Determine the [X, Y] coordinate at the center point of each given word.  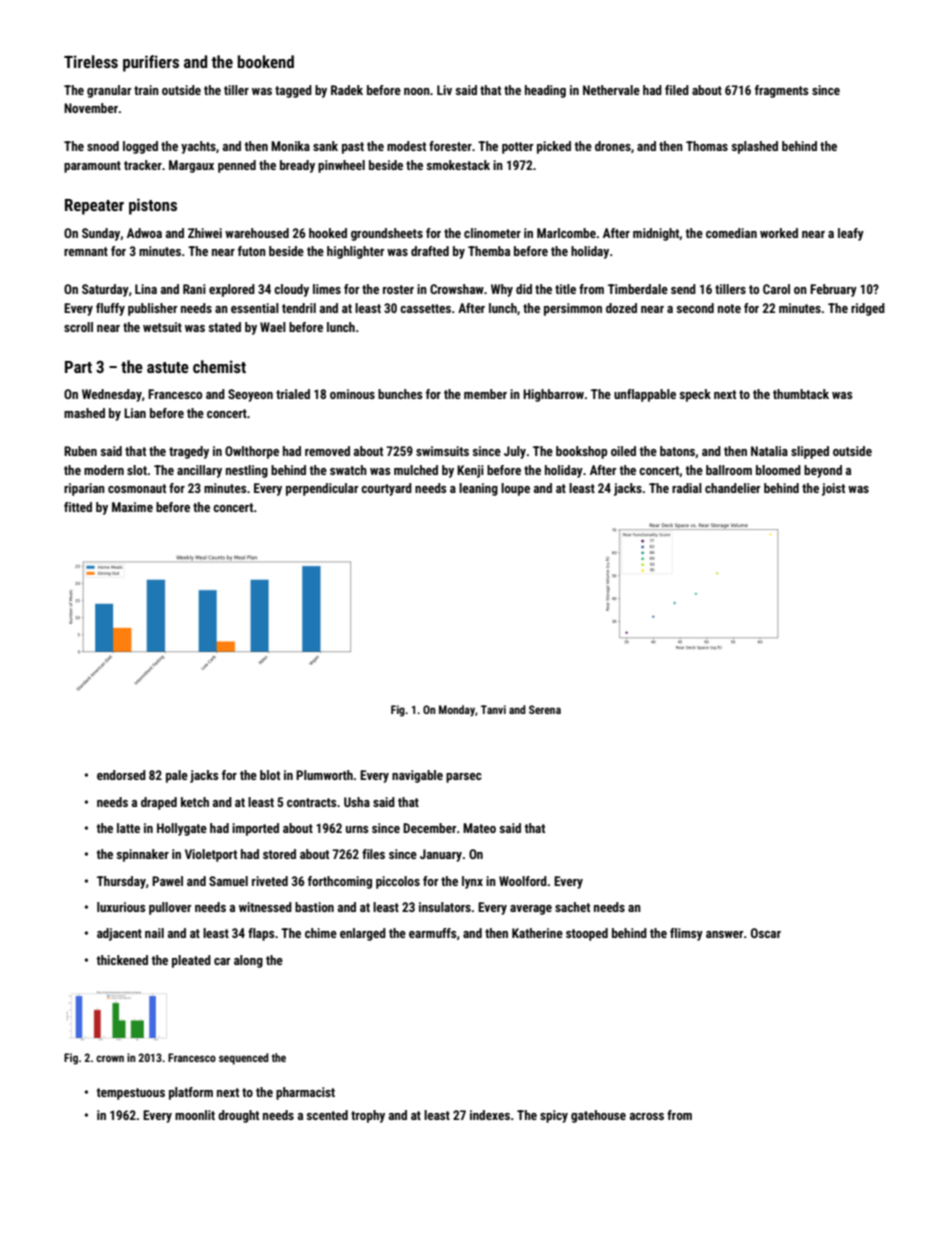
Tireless [91, 61]
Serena [545, 709]
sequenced [244, 1059]
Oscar [766, 933]
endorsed [121, 775]
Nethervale [611, 90]
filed [677, 90]
